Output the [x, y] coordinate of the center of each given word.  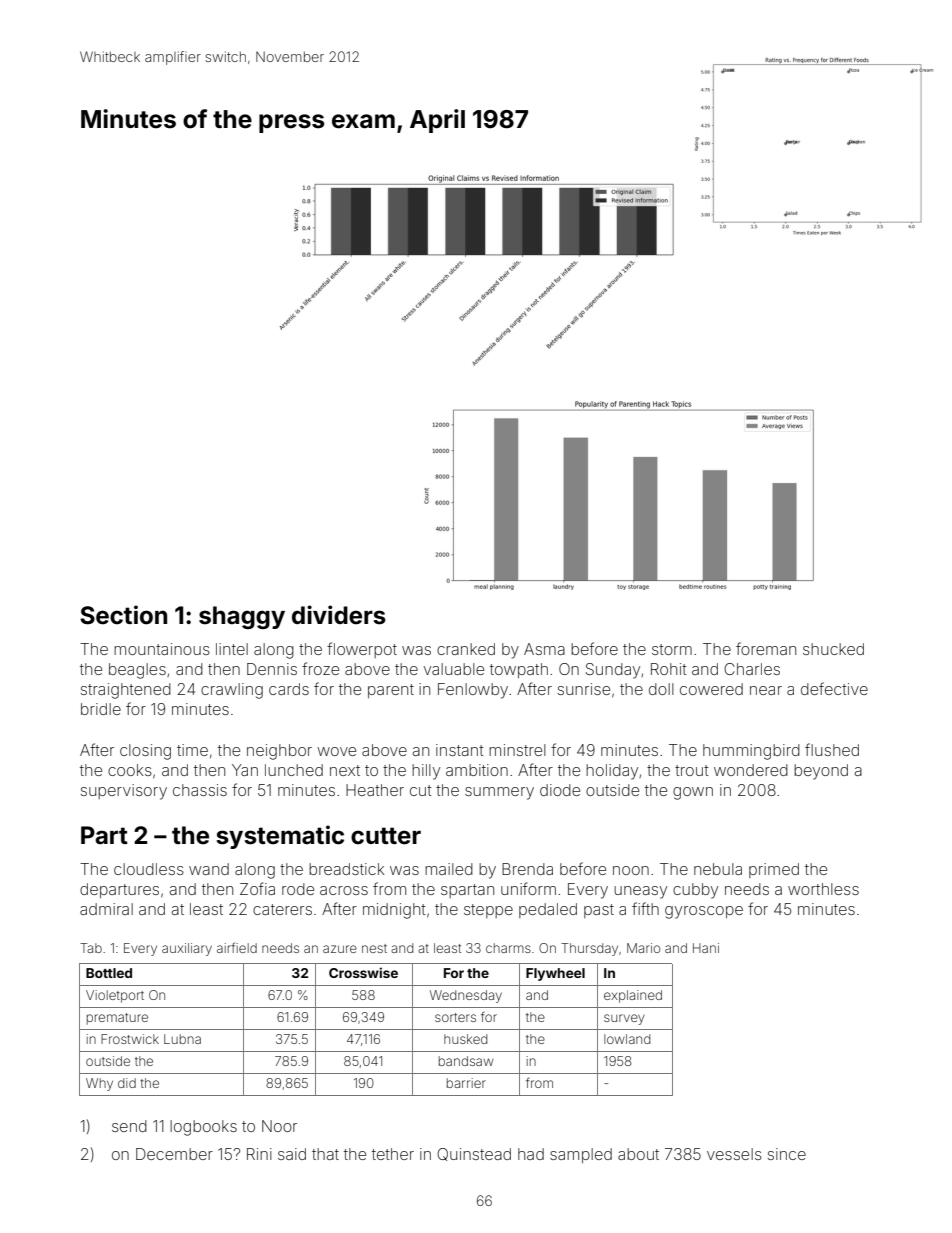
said [292, 1154]
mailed [449, 869]
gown [693, 793]
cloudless [149, 869]
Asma [544, 649]
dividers [339, 615]
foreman [766, 648]
